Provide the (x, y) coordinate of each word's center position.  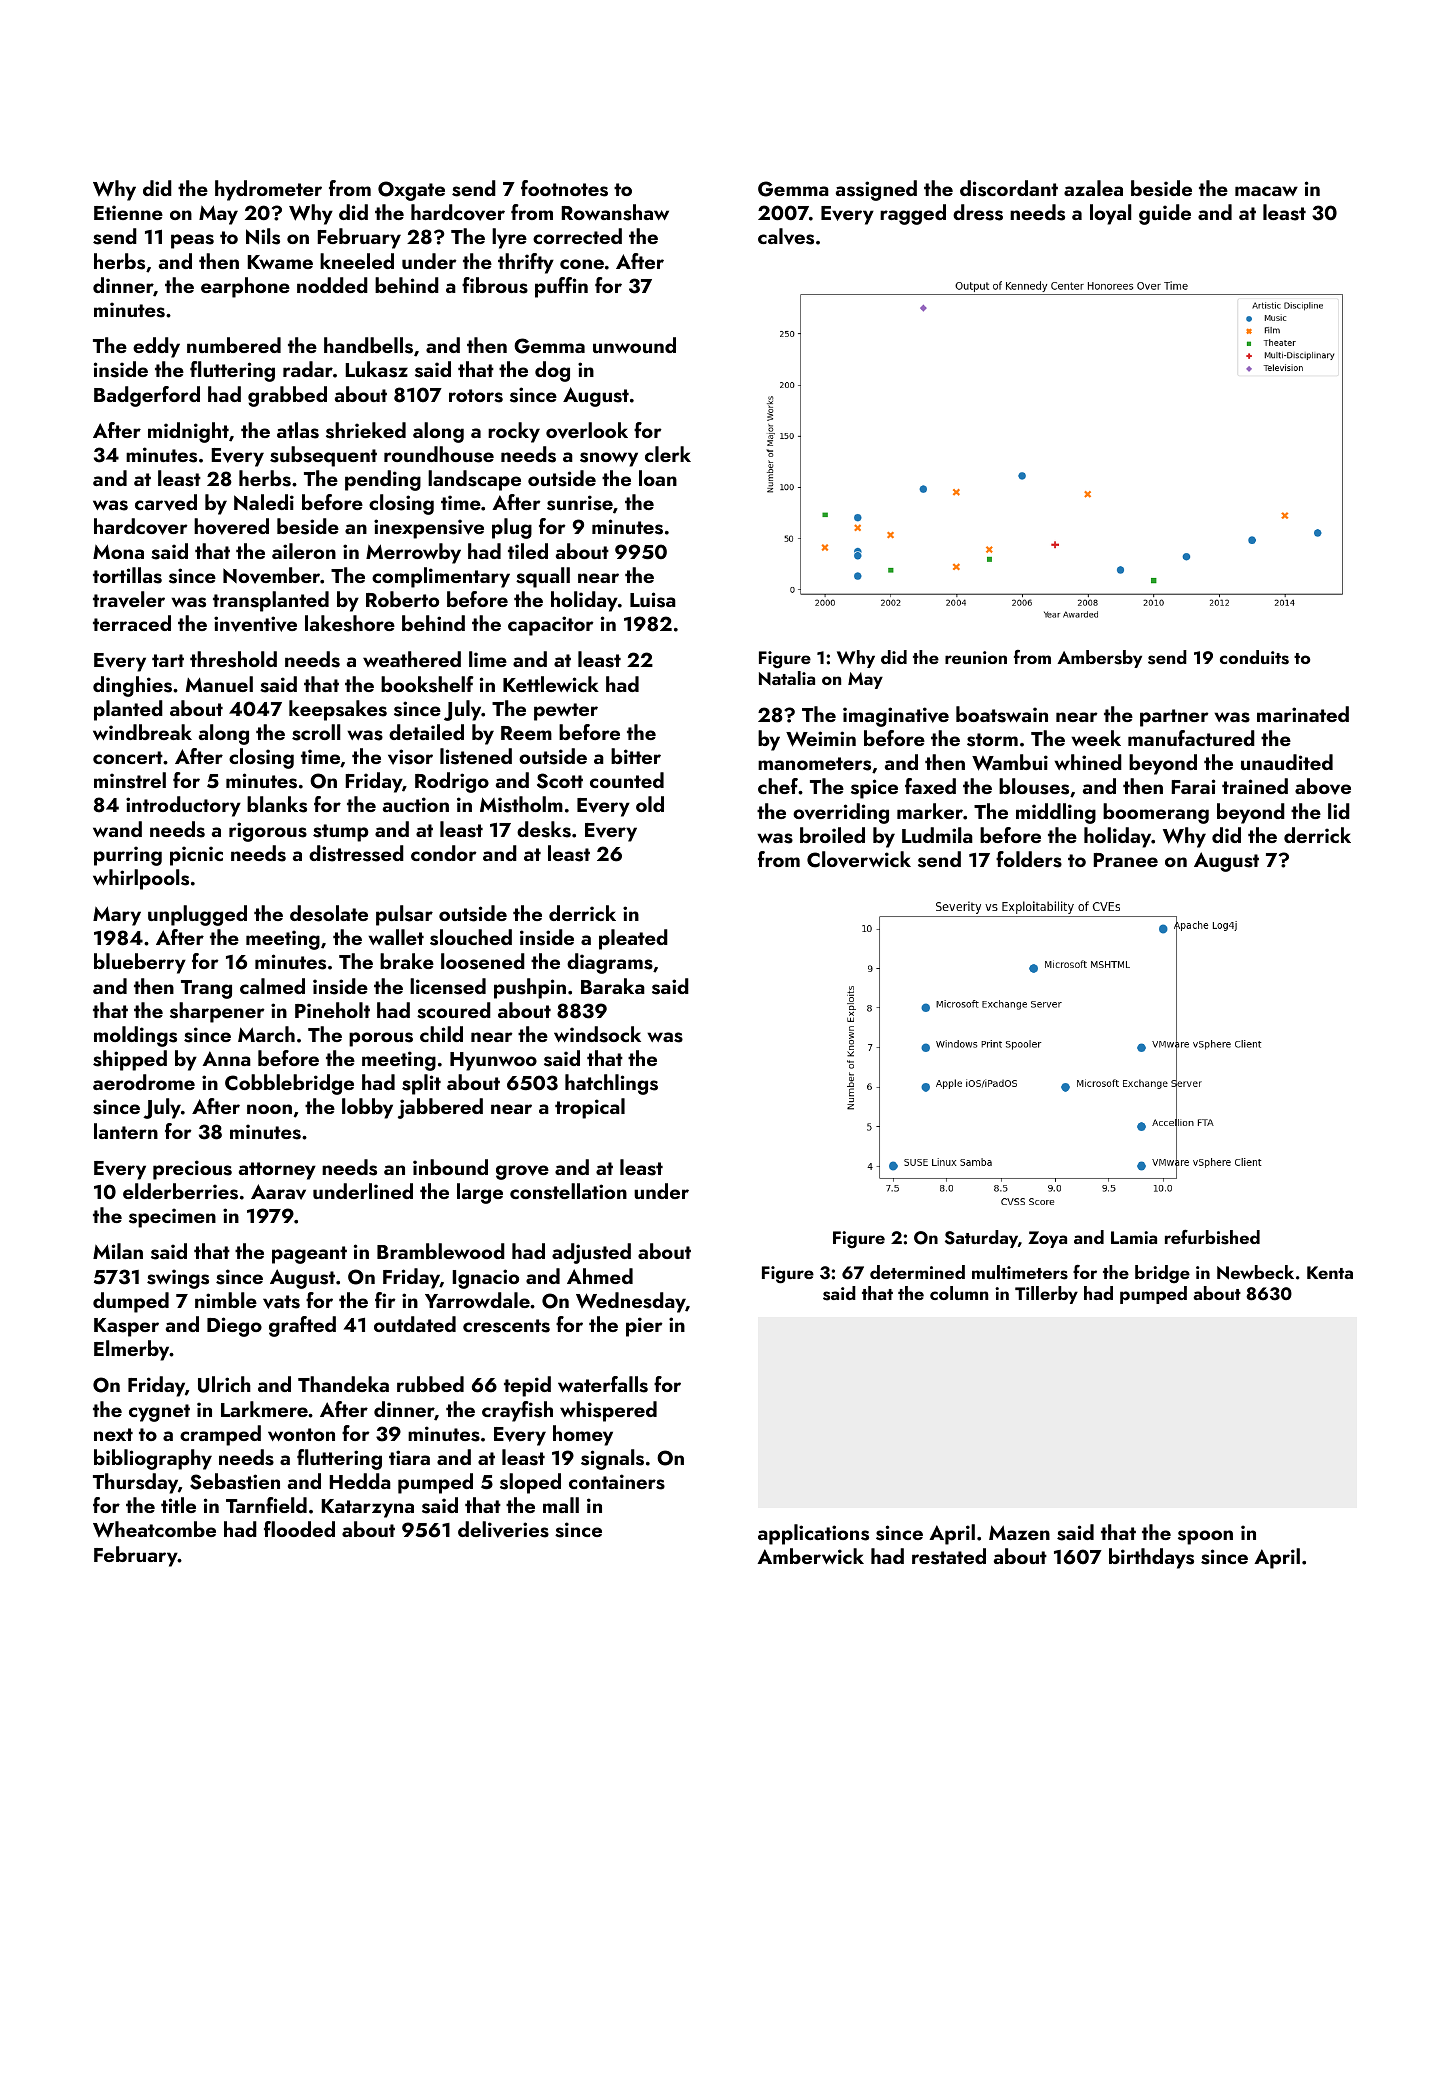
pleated (633, 939)
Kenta (1330, 1272)
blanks (277, 804)
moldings (135, 1036)
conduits (1254, 657)
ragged (913, 214)
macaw (1266, 191)
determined (917, 1272)
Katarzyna (367, 1508)
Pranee (1125, 860)
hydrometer (268, 190)
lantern (126, 1131)
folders (1029, 859)
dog (552, 371)
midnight (188, 432)
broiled (832, 835)
